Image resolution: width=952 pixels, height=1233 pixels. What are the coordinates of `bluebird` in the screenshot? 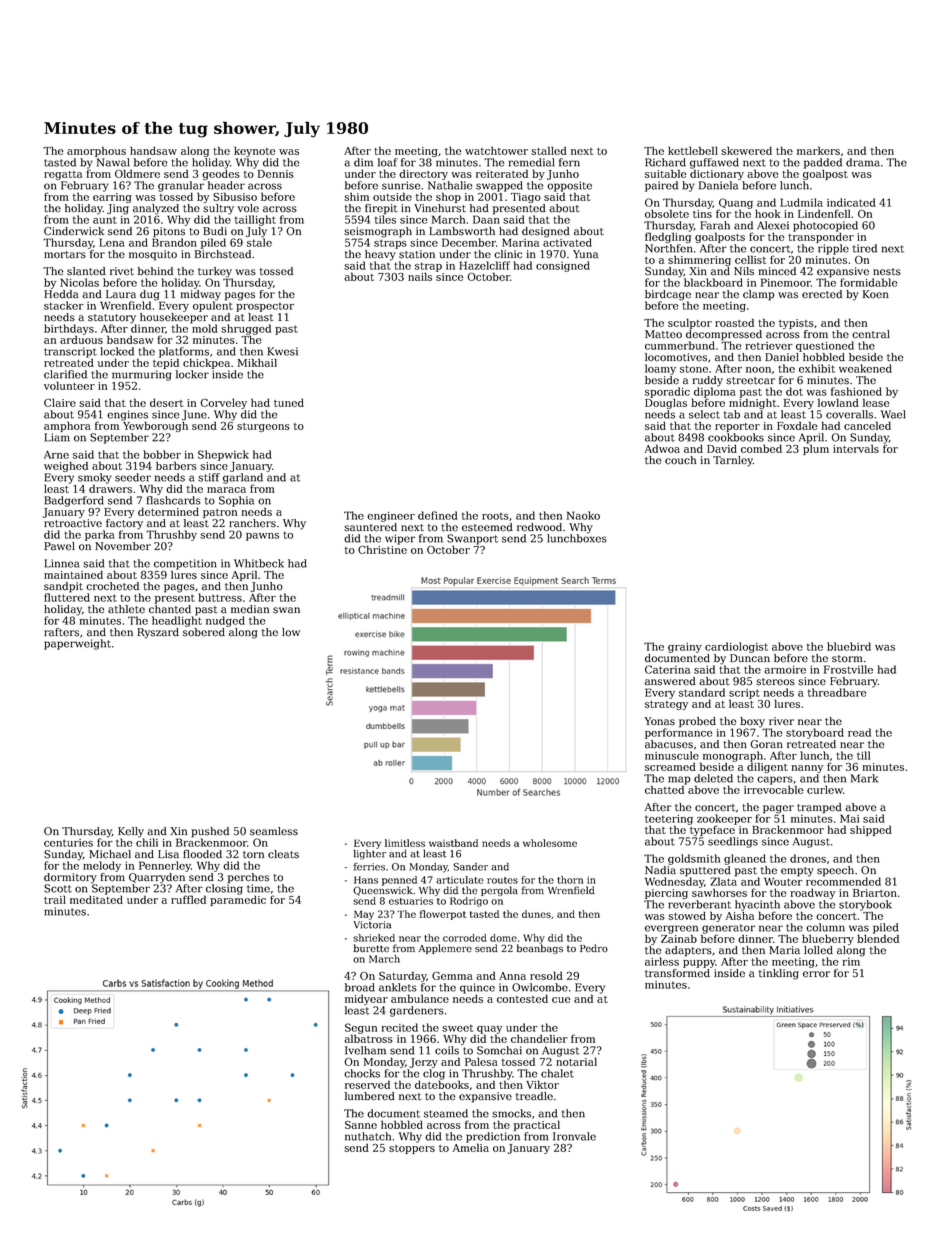 It's located at (849, 646).
